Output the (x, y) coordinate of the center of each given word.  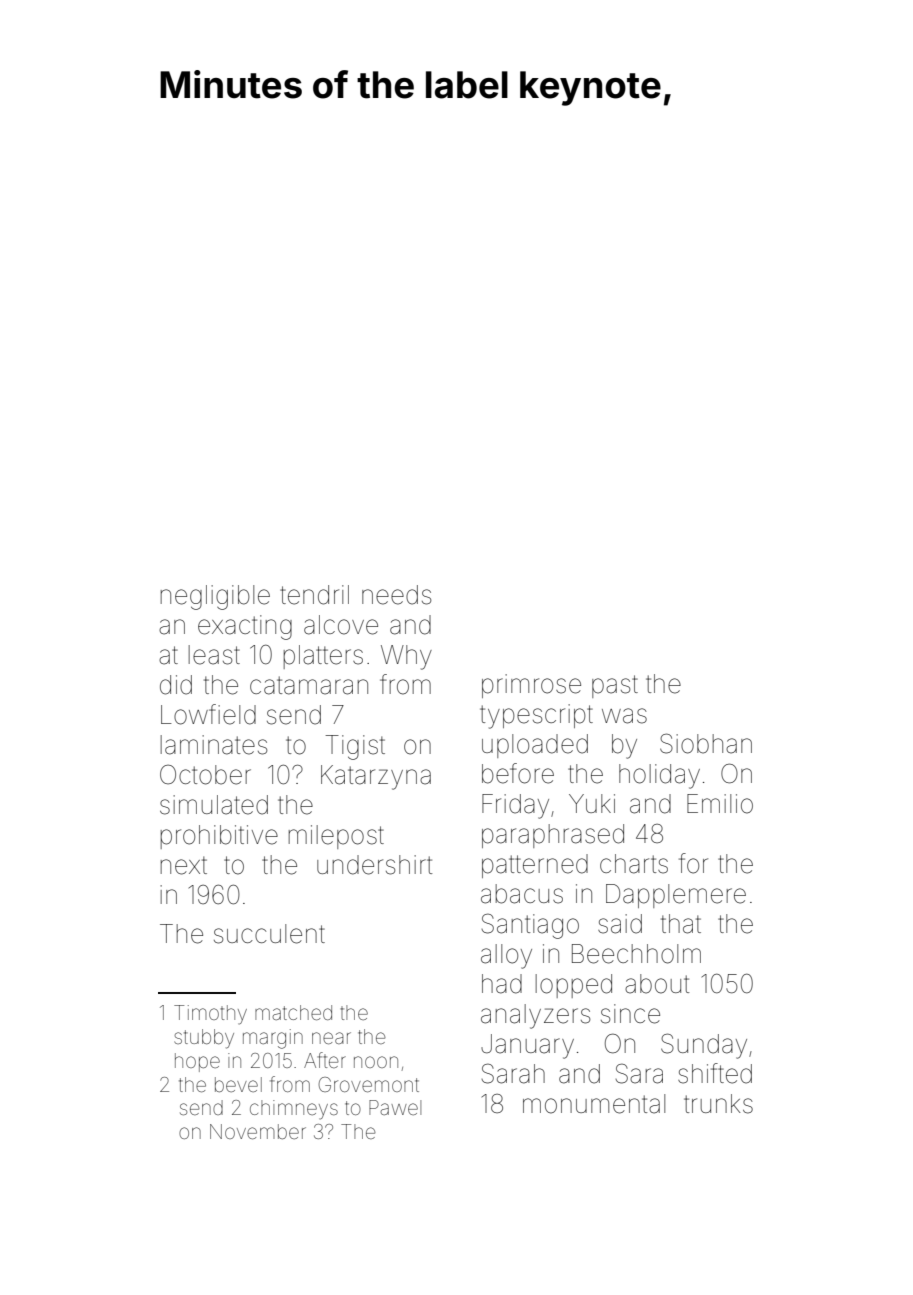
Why (406, 657)
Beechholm (636, 954)
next (184, 865)
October (205, 775)
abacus (522, 894)
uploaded (535, 746)
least (214, 655)
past (615, 686)
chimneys (294, 1110)
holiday (659, 776)
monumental (594, 1104)
